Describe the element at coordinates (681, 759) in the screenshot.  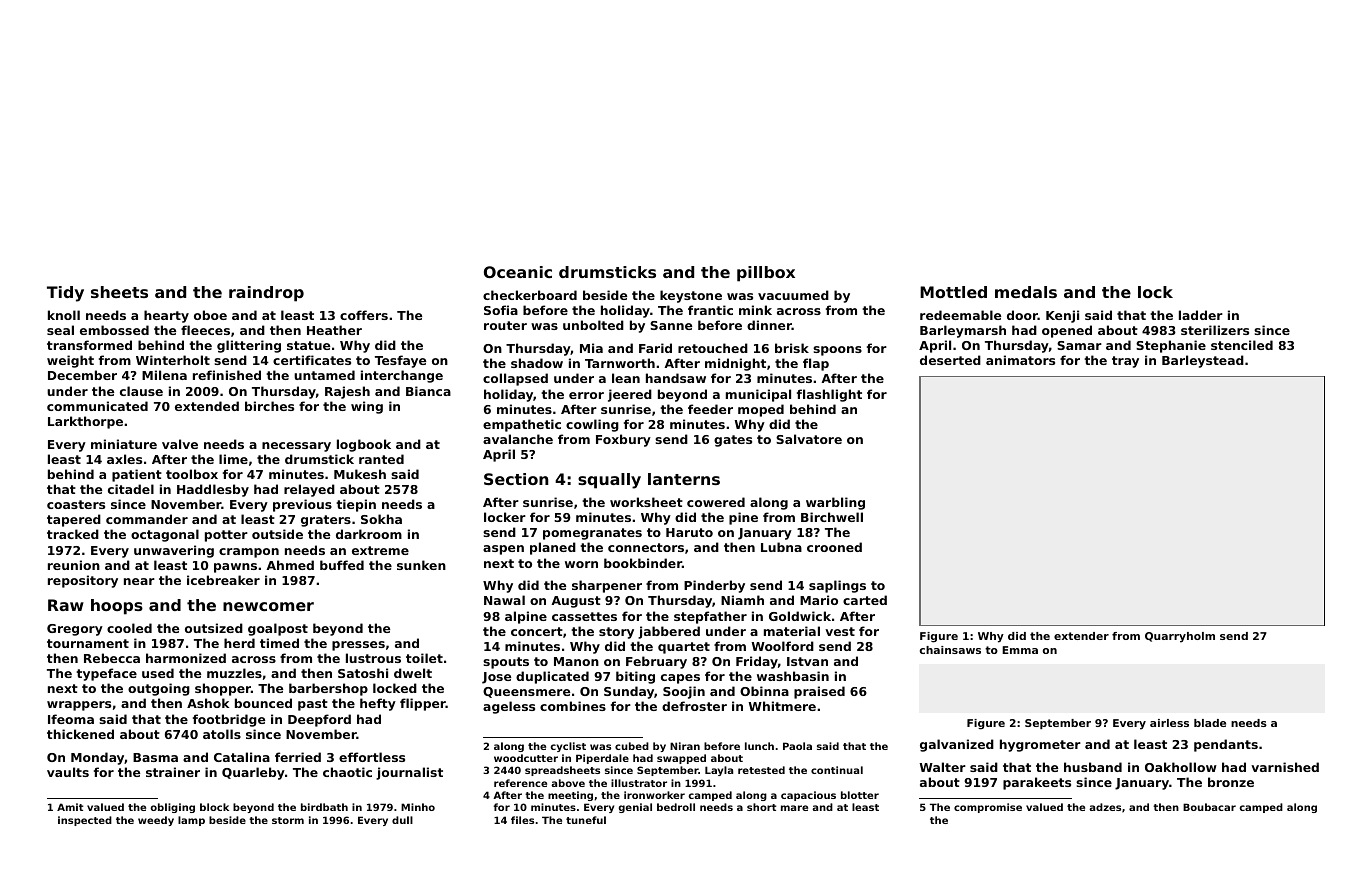
I see `swapped` at that location.
